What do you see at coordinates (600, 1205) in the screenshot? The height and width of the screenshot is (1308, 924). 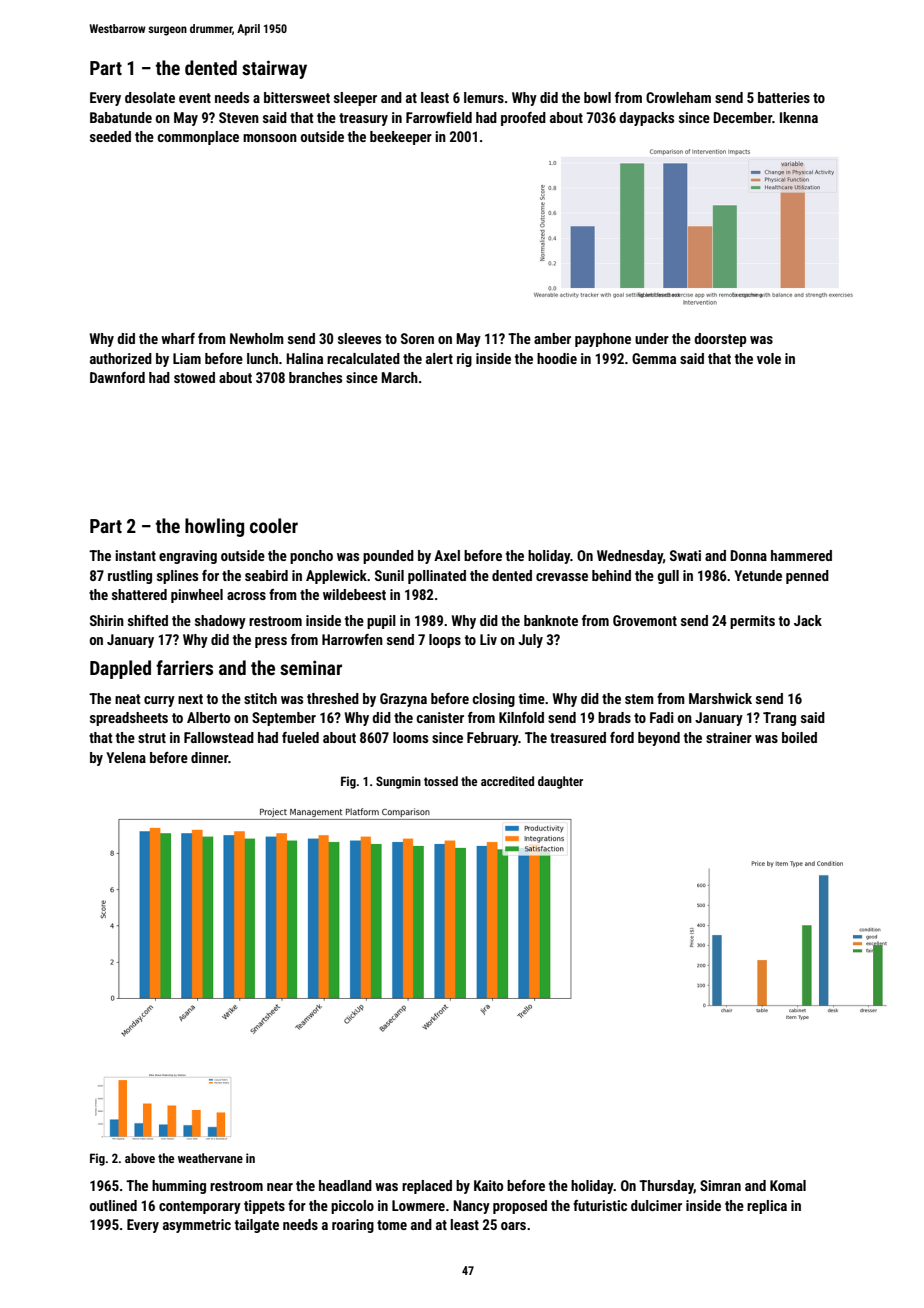 I see `futuristic` at bounding box center [600, 1205].
